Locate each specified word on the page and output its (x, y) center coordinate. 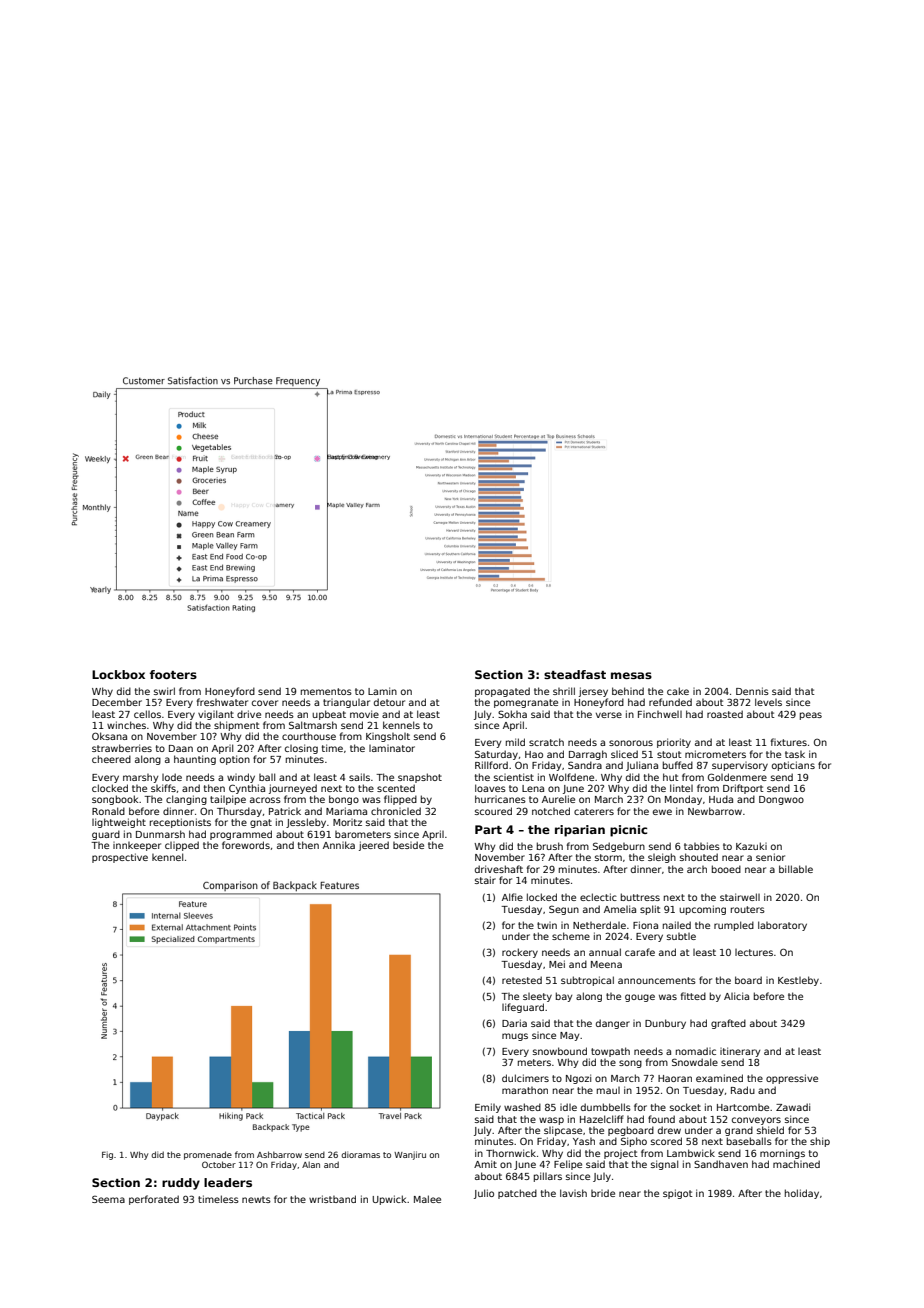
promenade (208, 1155)
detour (389, 702)
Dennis (752, 691)
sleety (537, 997)
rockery (520, 953)
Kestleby (798, 981)
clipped (182, 846)
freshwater (222, 702)
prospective (120, 858)
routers (748, 909)
